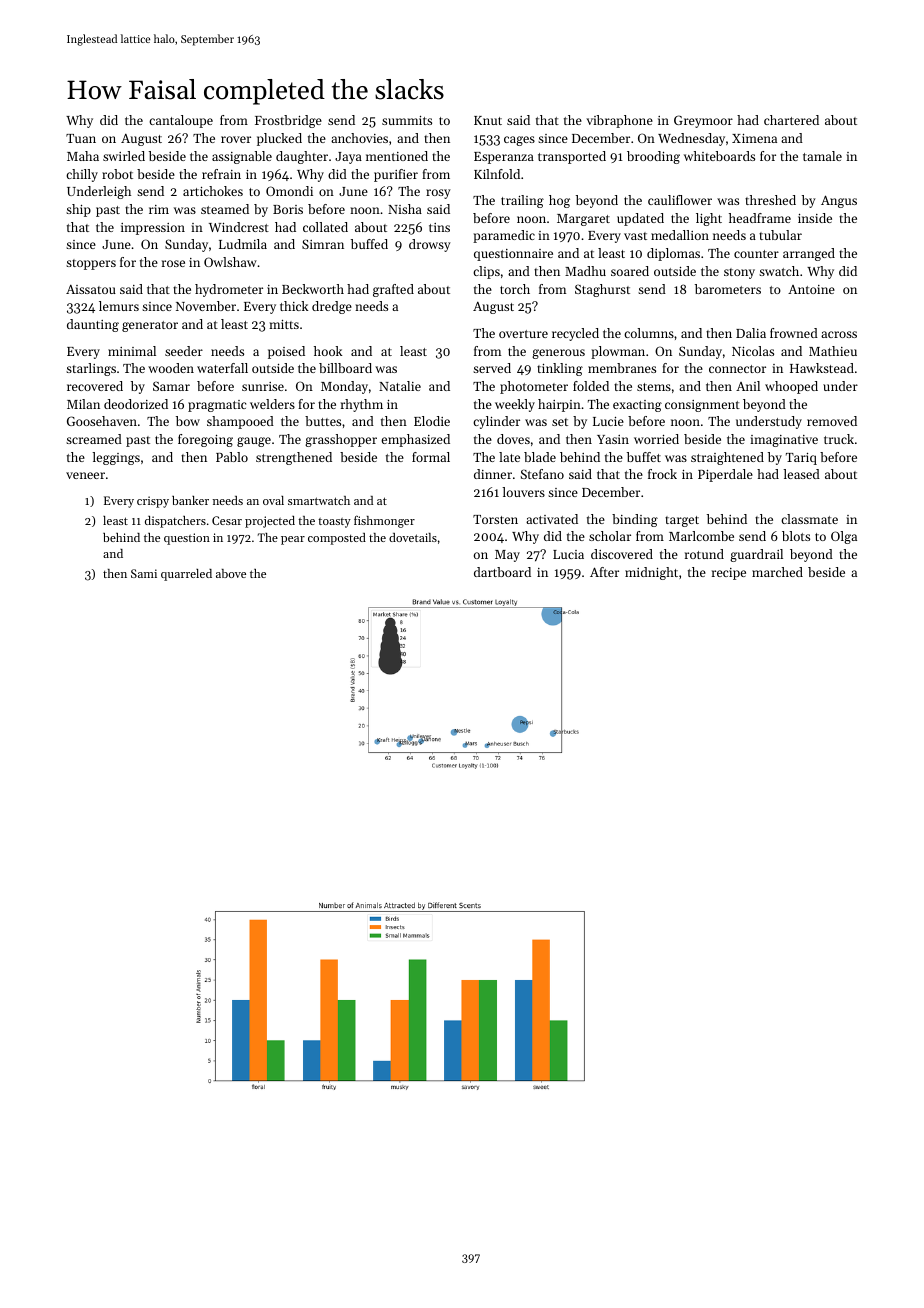 The width and height of the page is (924, 1308). What do you see at coordinates (656, 439) in the page?
I see `worried` at bounding box center [656, 439].
